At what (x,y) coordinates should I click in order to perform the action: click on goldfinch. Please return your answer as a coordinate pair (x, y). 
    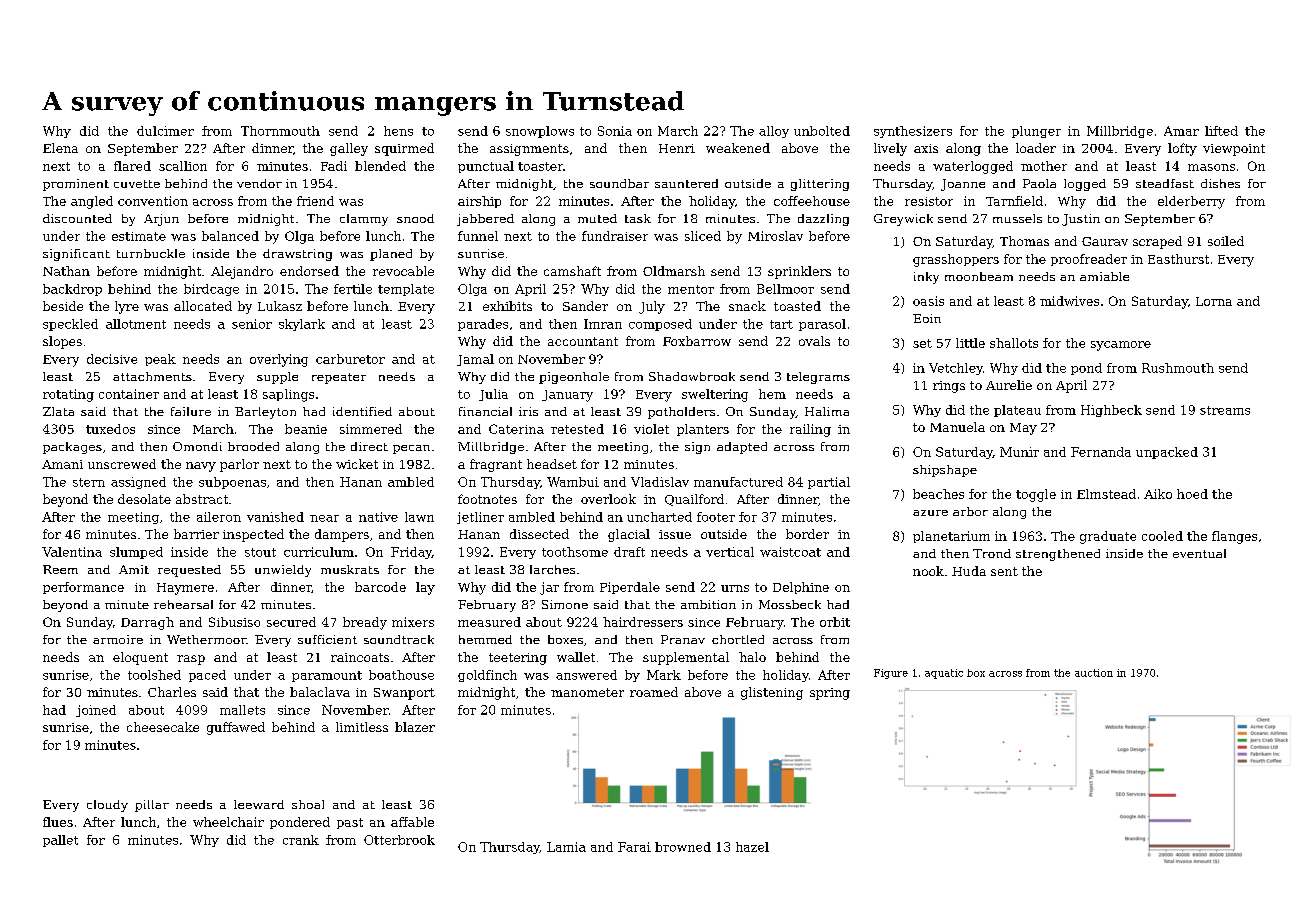
    Looking at the image, I should click on (487, 676).
